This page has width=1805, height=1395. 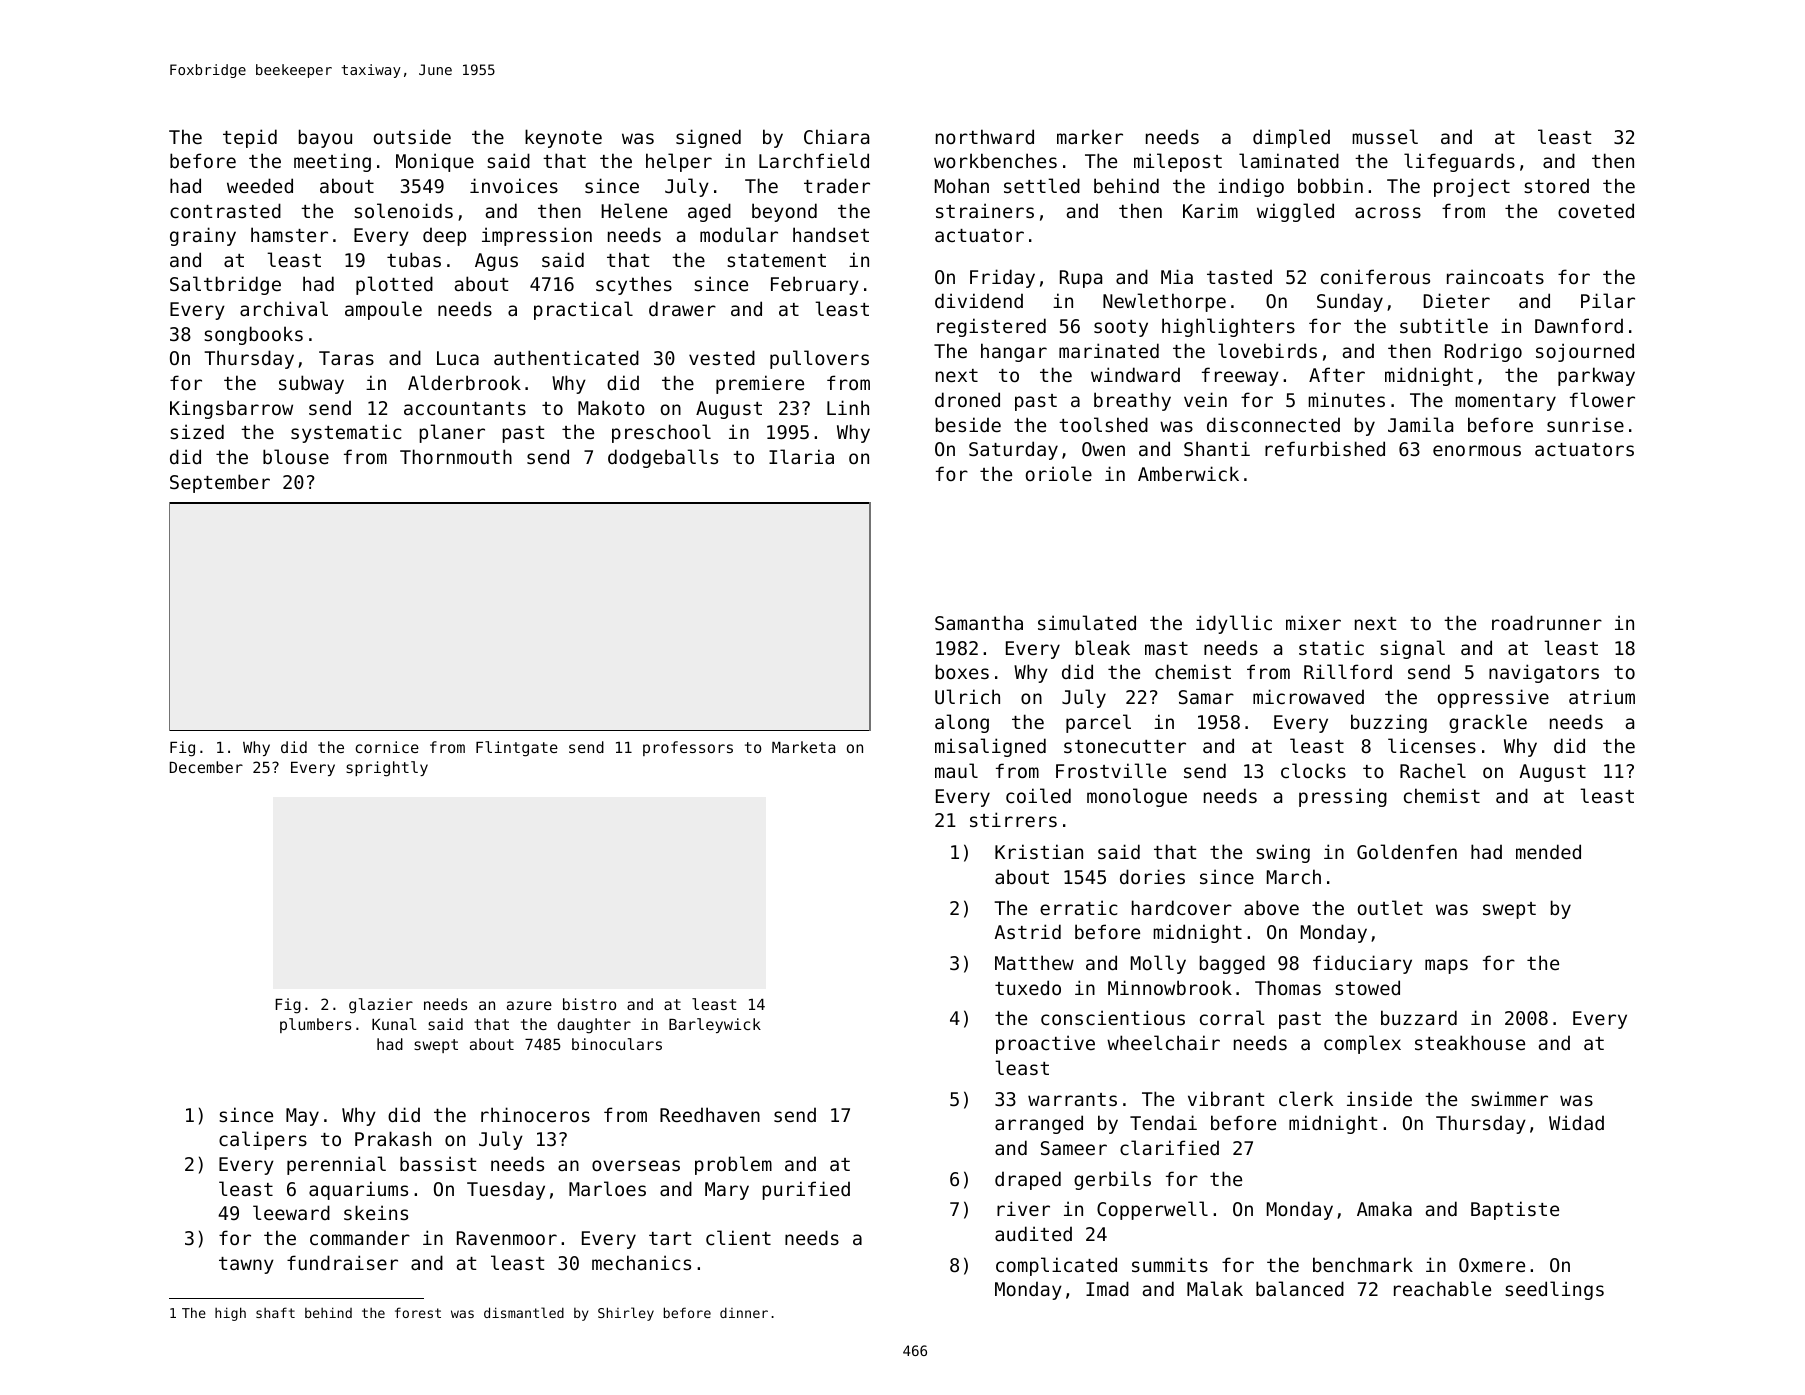 What do you see at coordinates (1158, 964) in the page?
I see `Molly` at bounding box center [1158, 964].
